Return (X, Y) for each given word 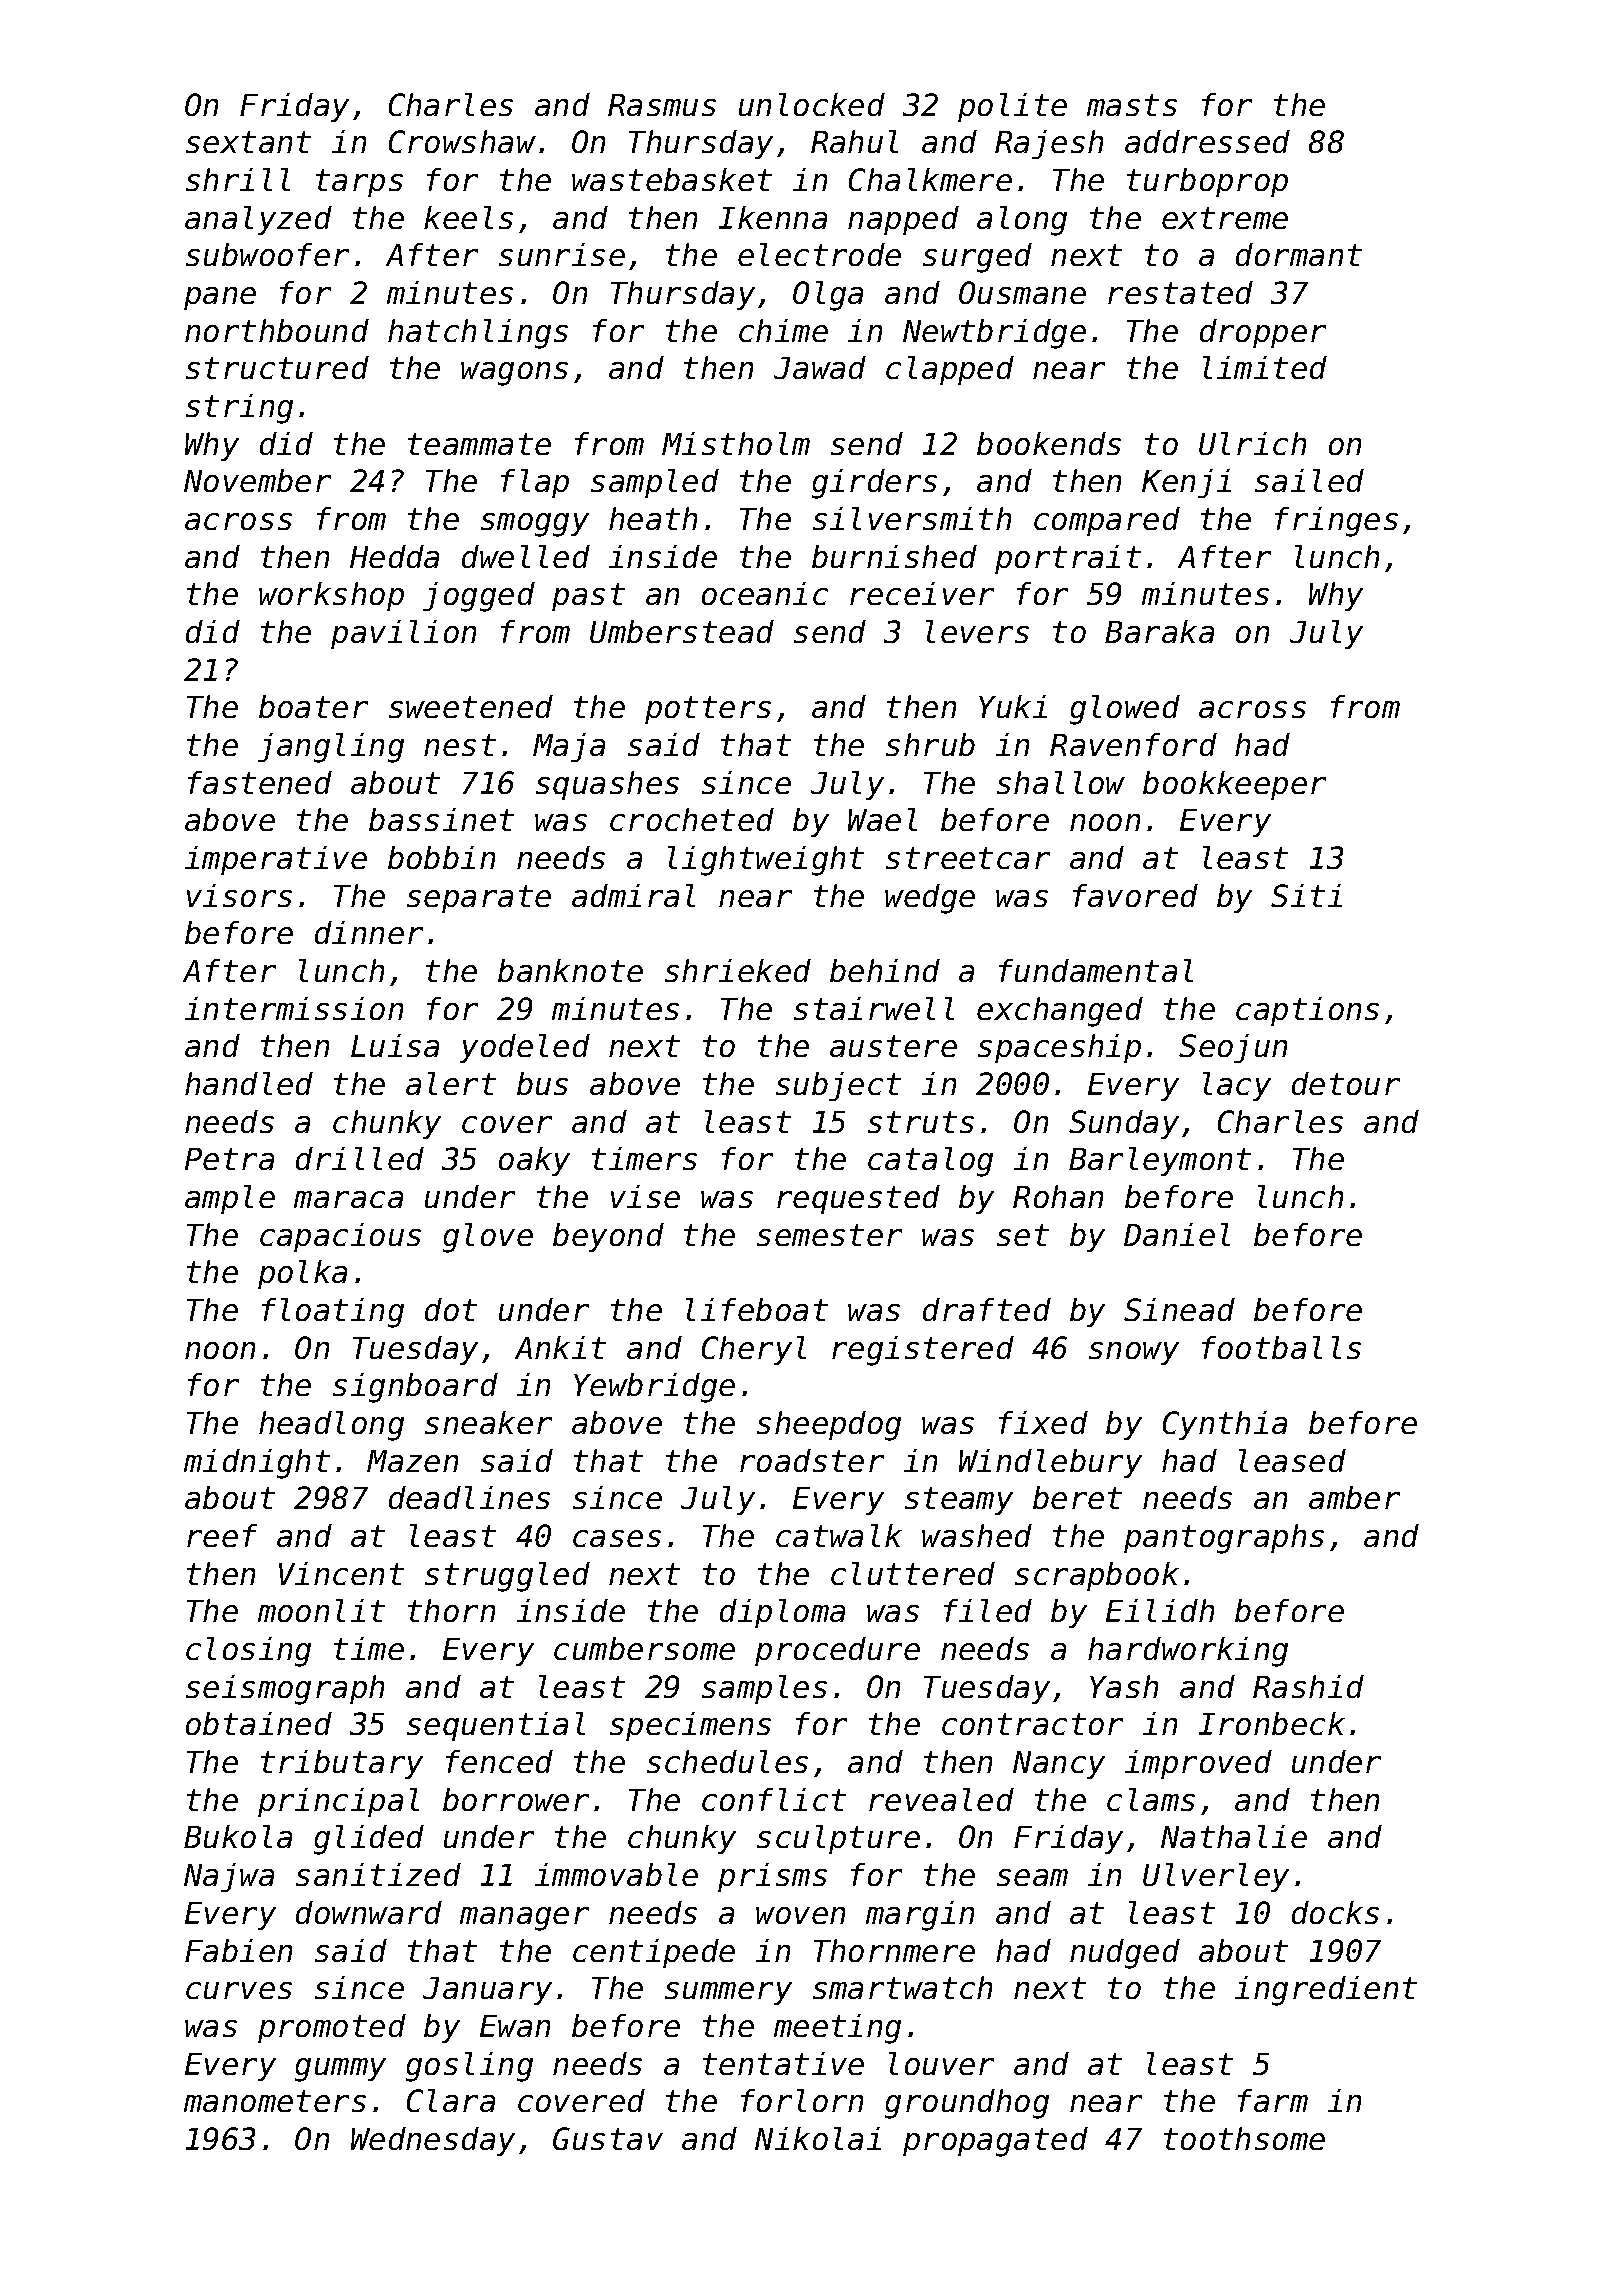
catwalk (839, 1535)
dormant (1299, 254)
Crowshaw (462, 141)
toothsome (1244, 2138)
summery (728, 1993)
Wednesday (433, 2141)
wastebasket (672, 179)
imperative (276, 860)
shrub (930, 744)
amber (1354, 1497)
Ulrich (1252, 443)
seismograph (285, 1690)
